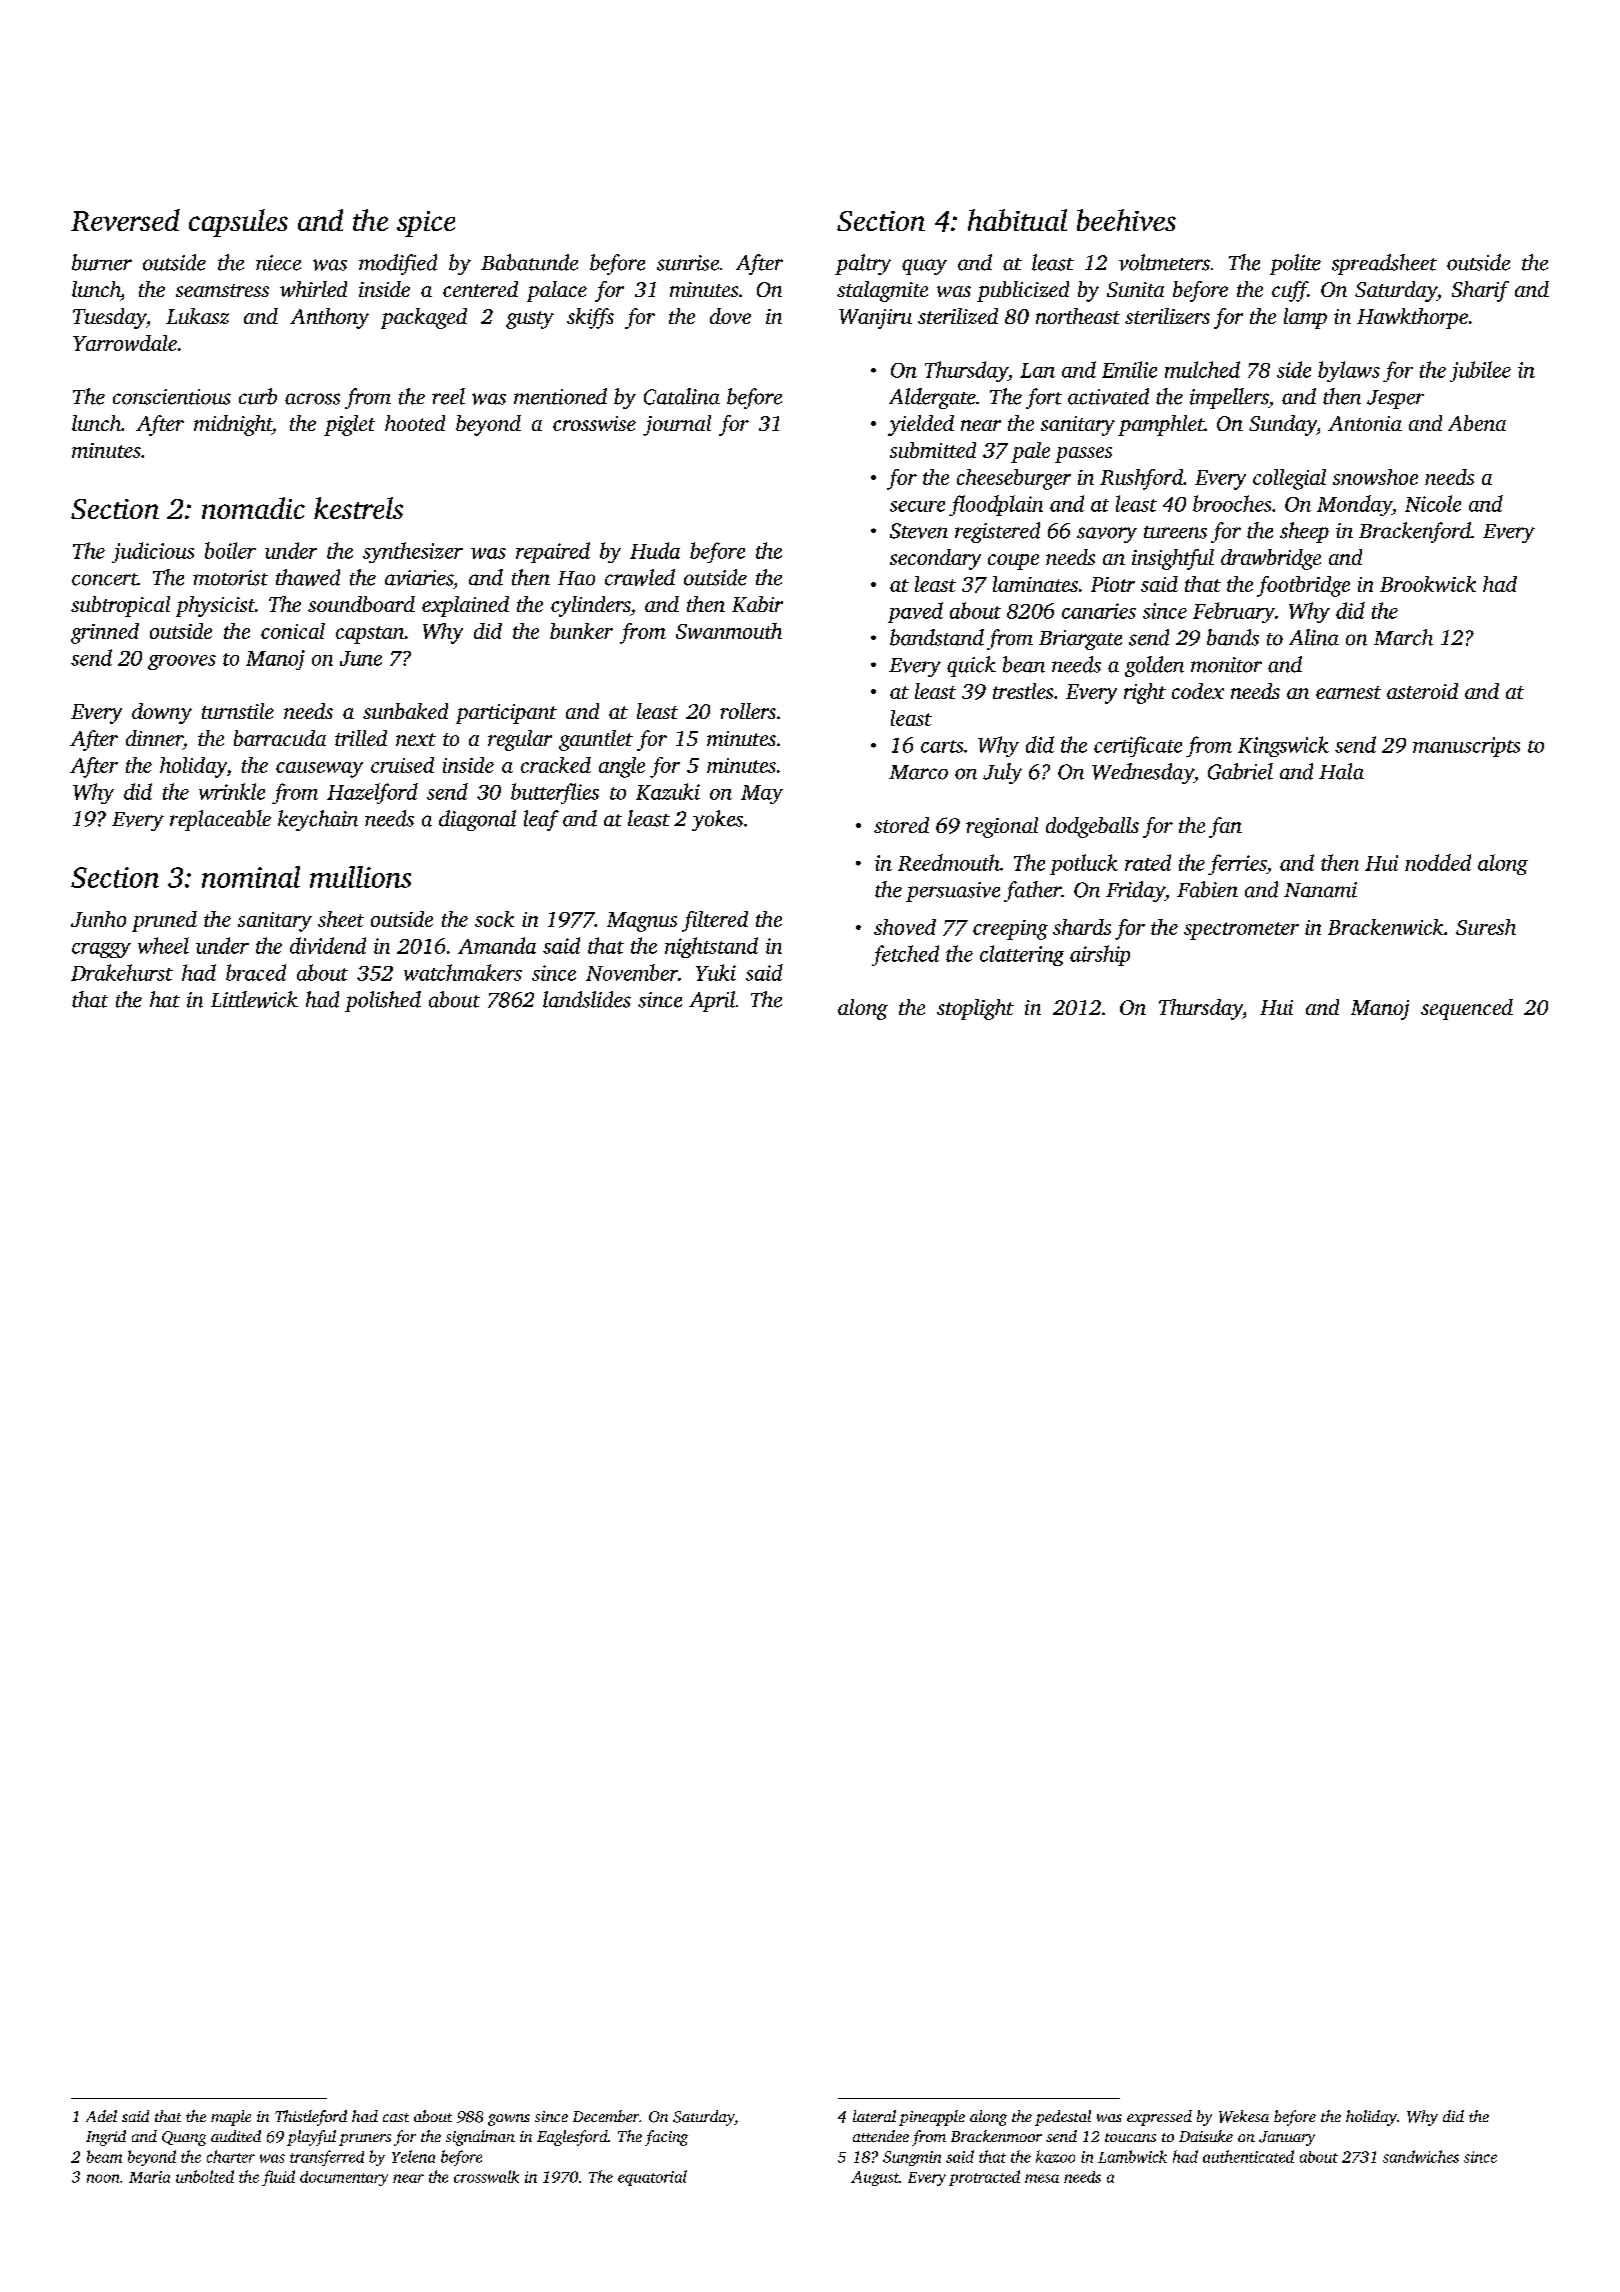  What do you see at coordinates (711, 947) in the page?
I see `nightstand` at bounding box center [711, 947].
